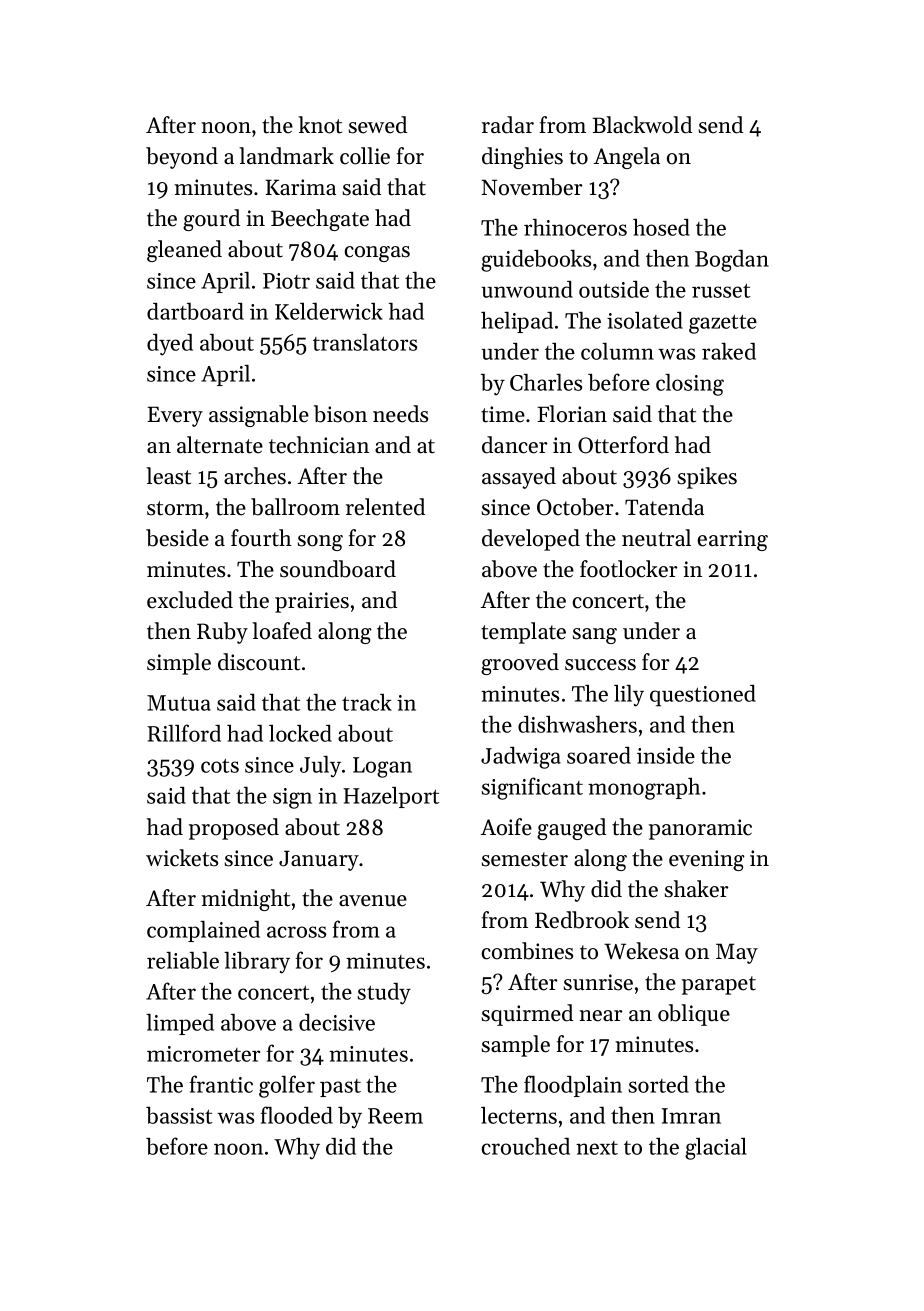 The image size is (924, 1311). I want to click on grooved, so click(520, 664).
